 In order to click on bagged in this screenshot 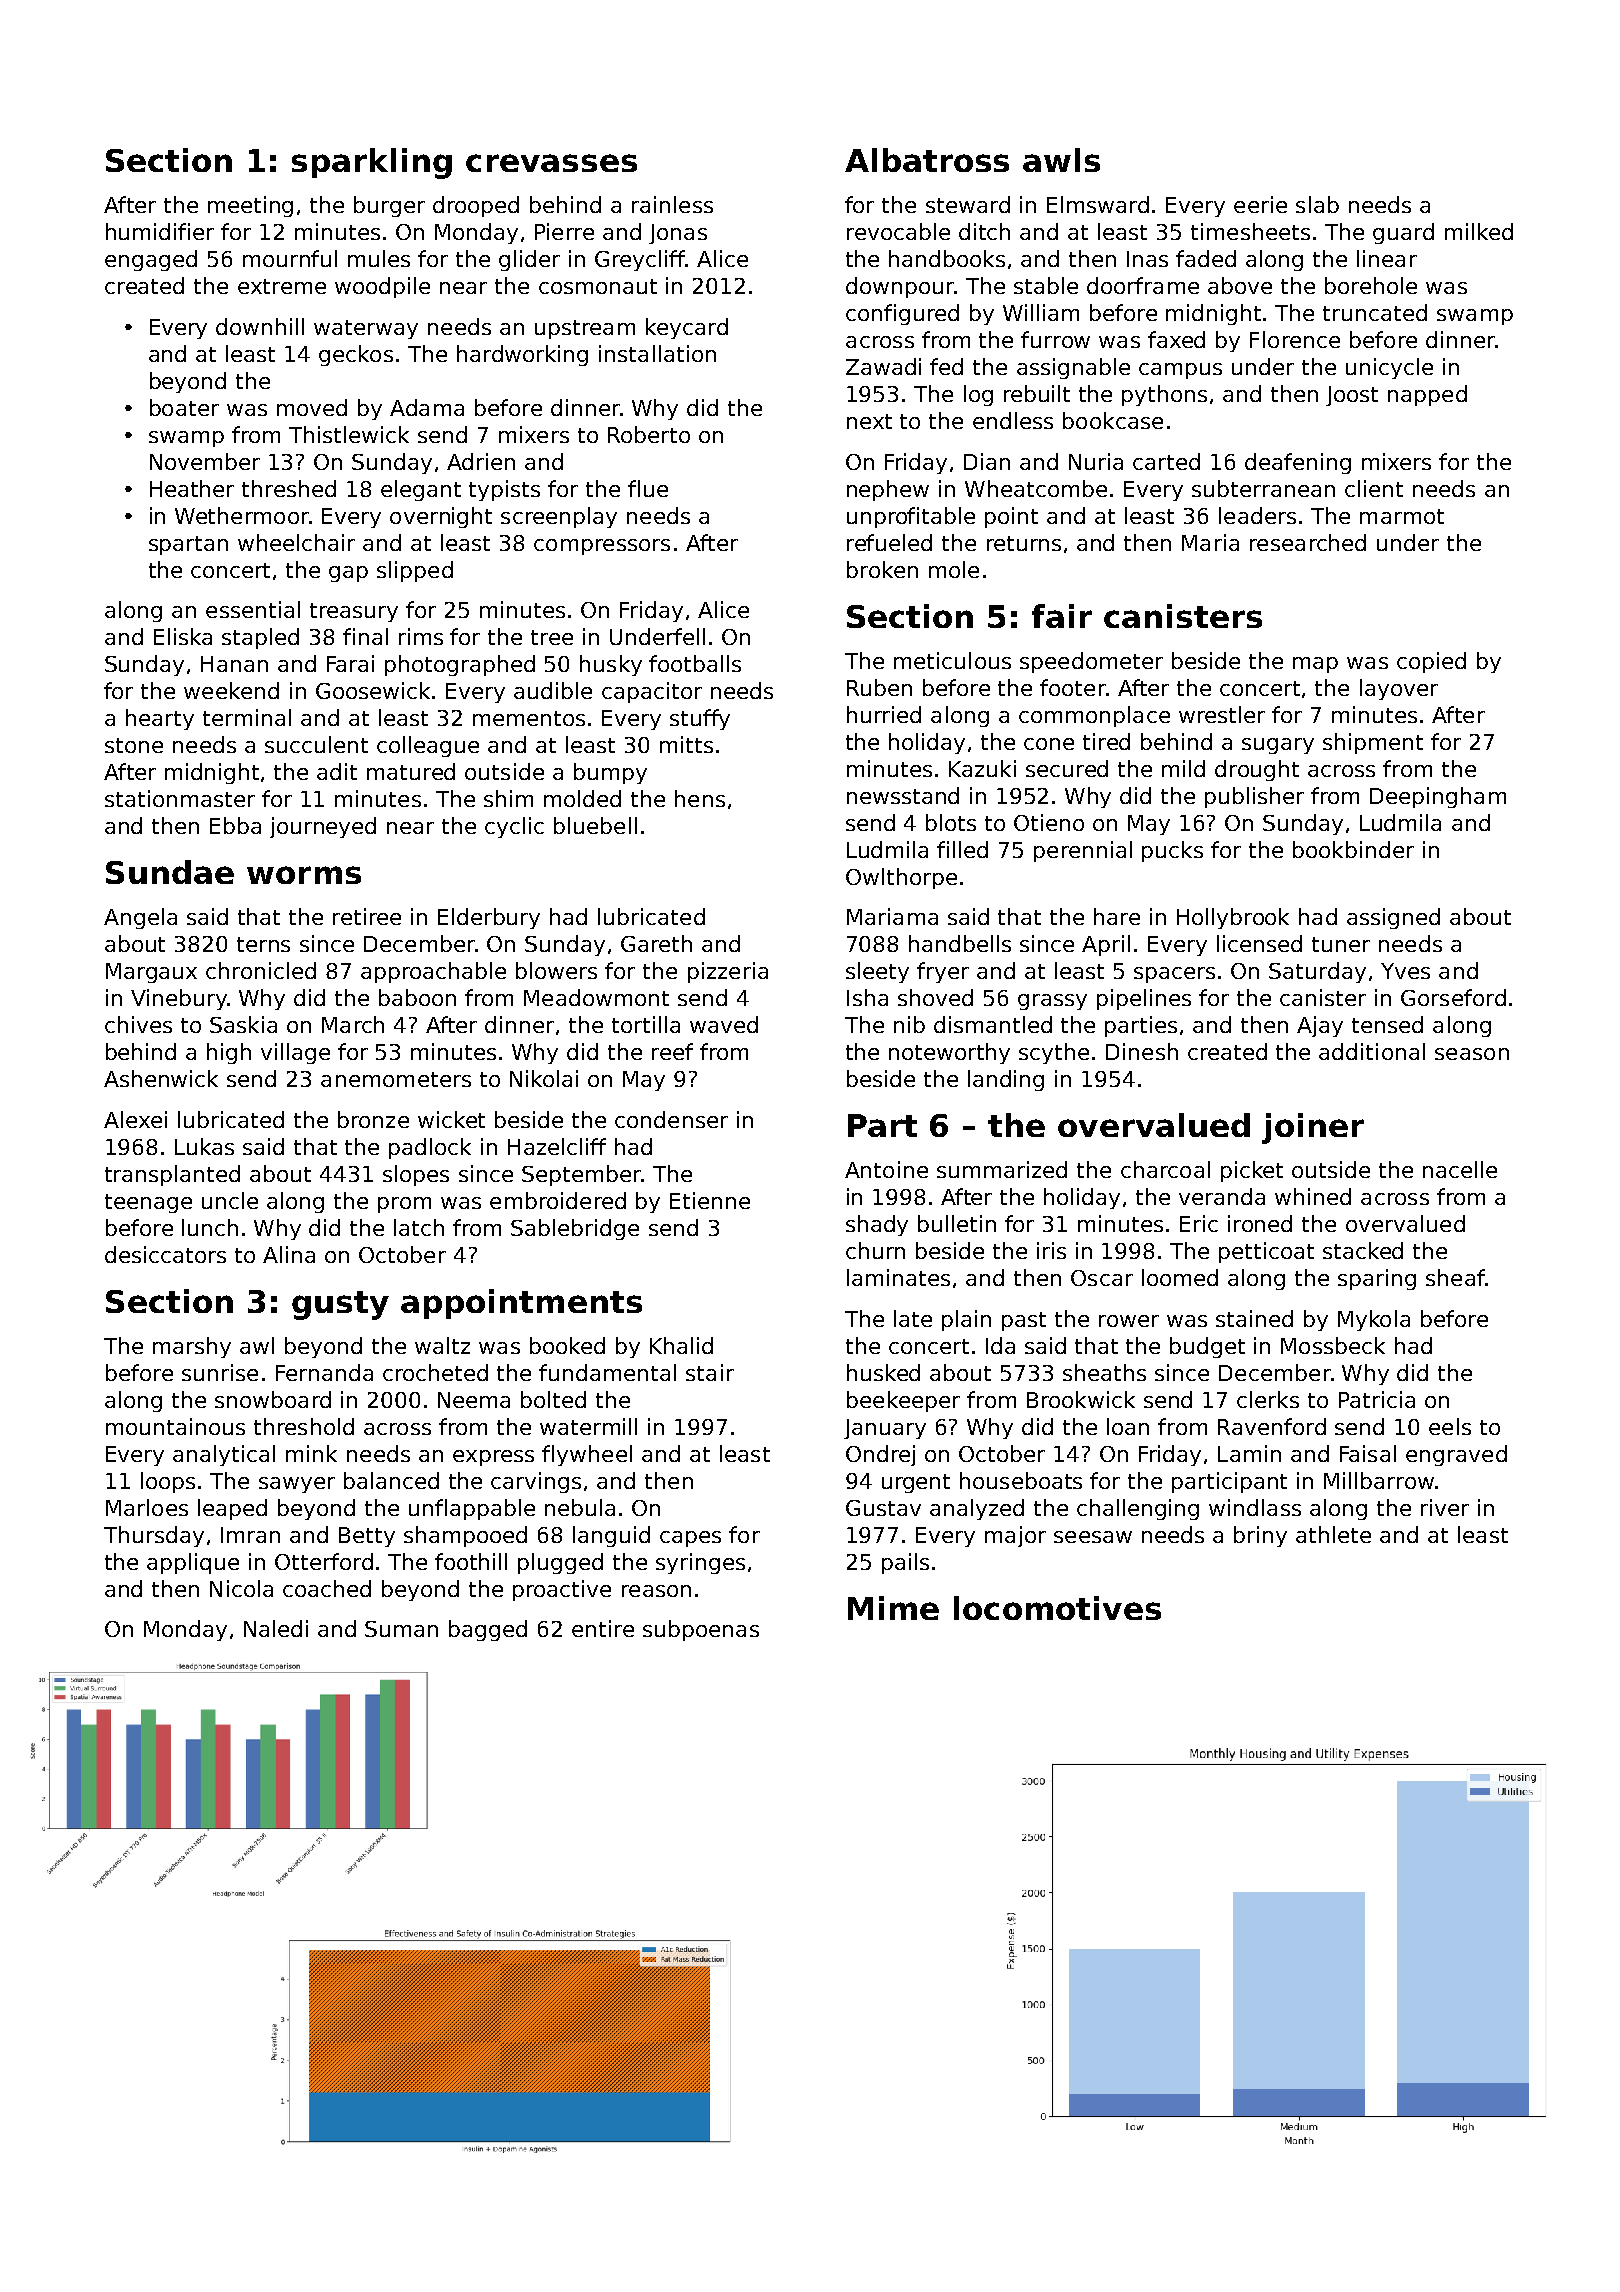, I will do `click(488, 1630)`.
